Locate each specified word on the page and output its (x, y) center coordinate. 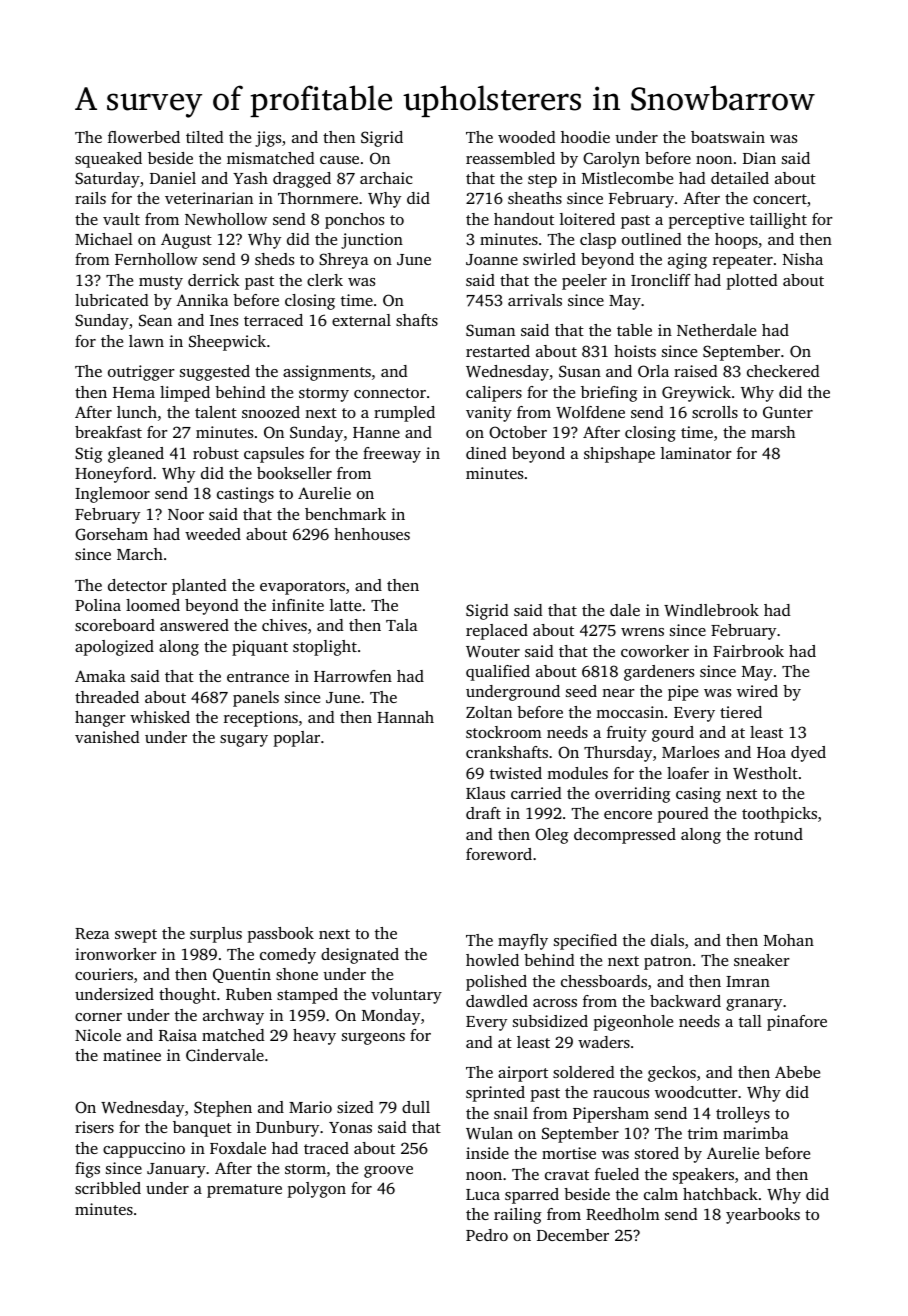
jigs (268, 139)
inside (487, 1153)
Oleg (552, 836)
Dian (759, 158)
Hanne (376, 432)
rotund (778, 834)
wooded (527, 137)
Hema (134, 392)
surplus (216, 935)
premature (244, 1191)
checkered (783, 371)
